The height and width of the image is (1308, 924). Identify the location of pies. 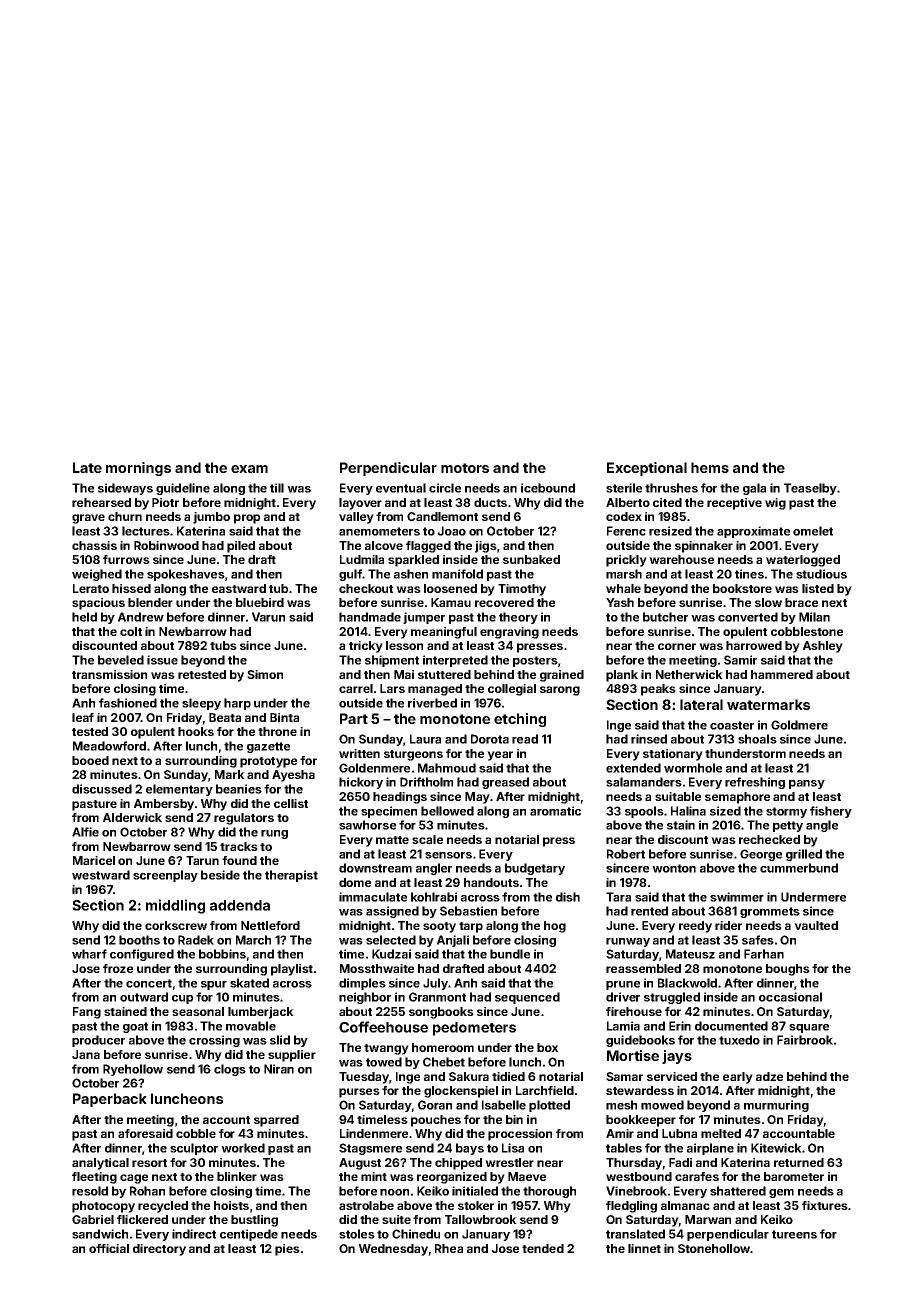
(287, 1250).
